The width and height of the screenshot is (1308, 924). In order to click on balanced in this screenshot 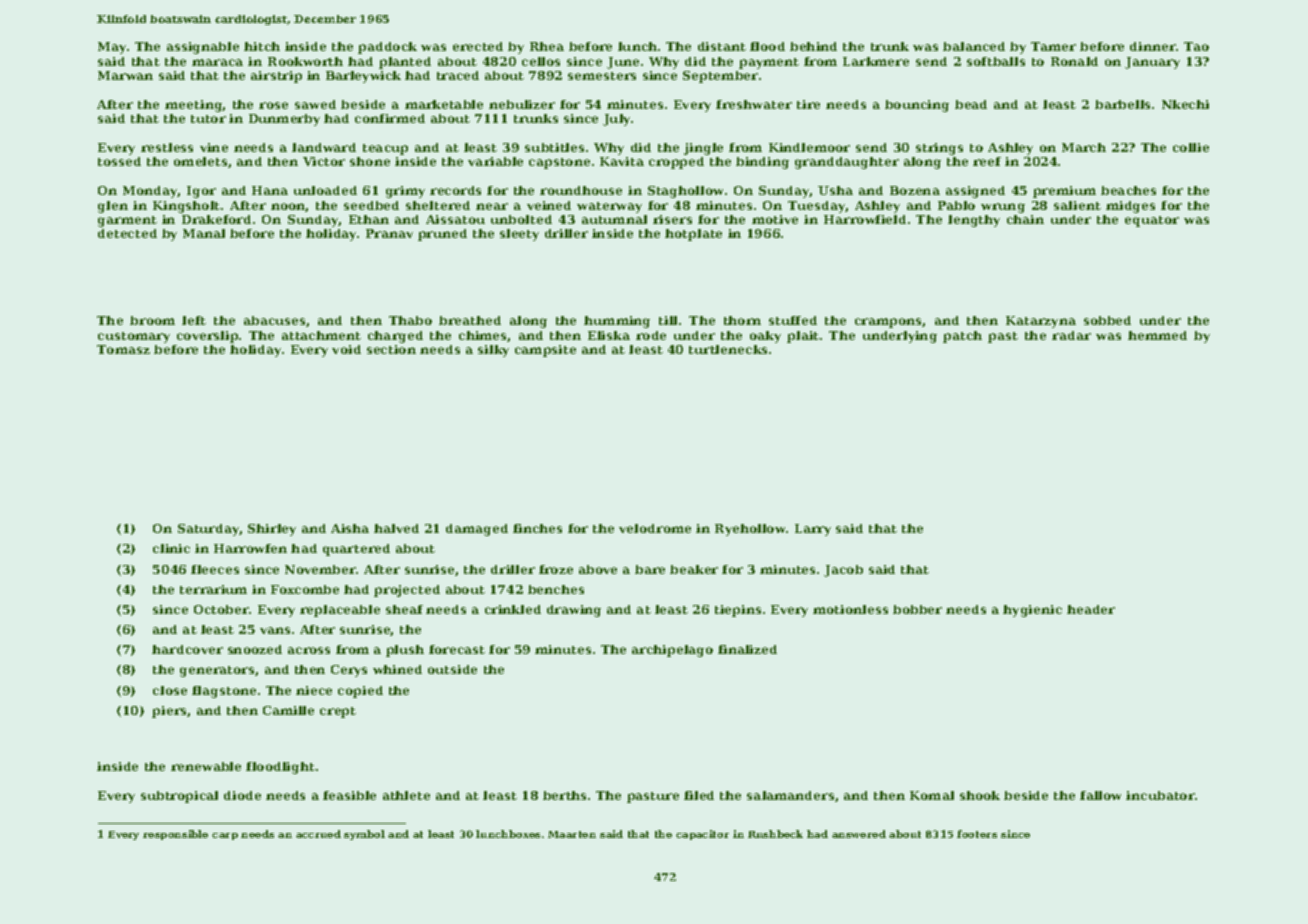, I will do `click(974, 46)`.
